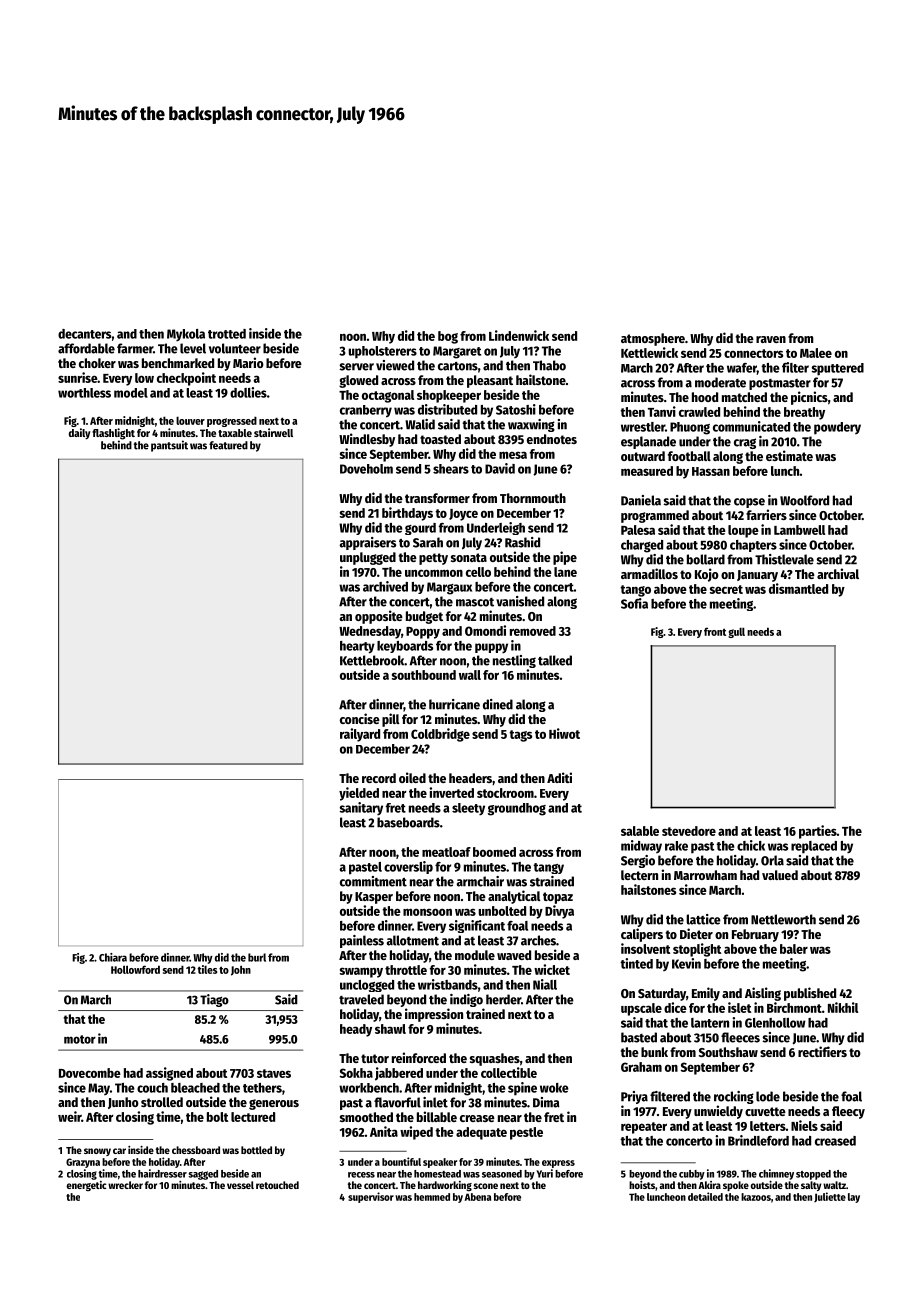 This screenshot has width=924, height=1308. Describe the element at coordinates (519, 335) in the screenshot. I see `Lindenwick` at that location.
